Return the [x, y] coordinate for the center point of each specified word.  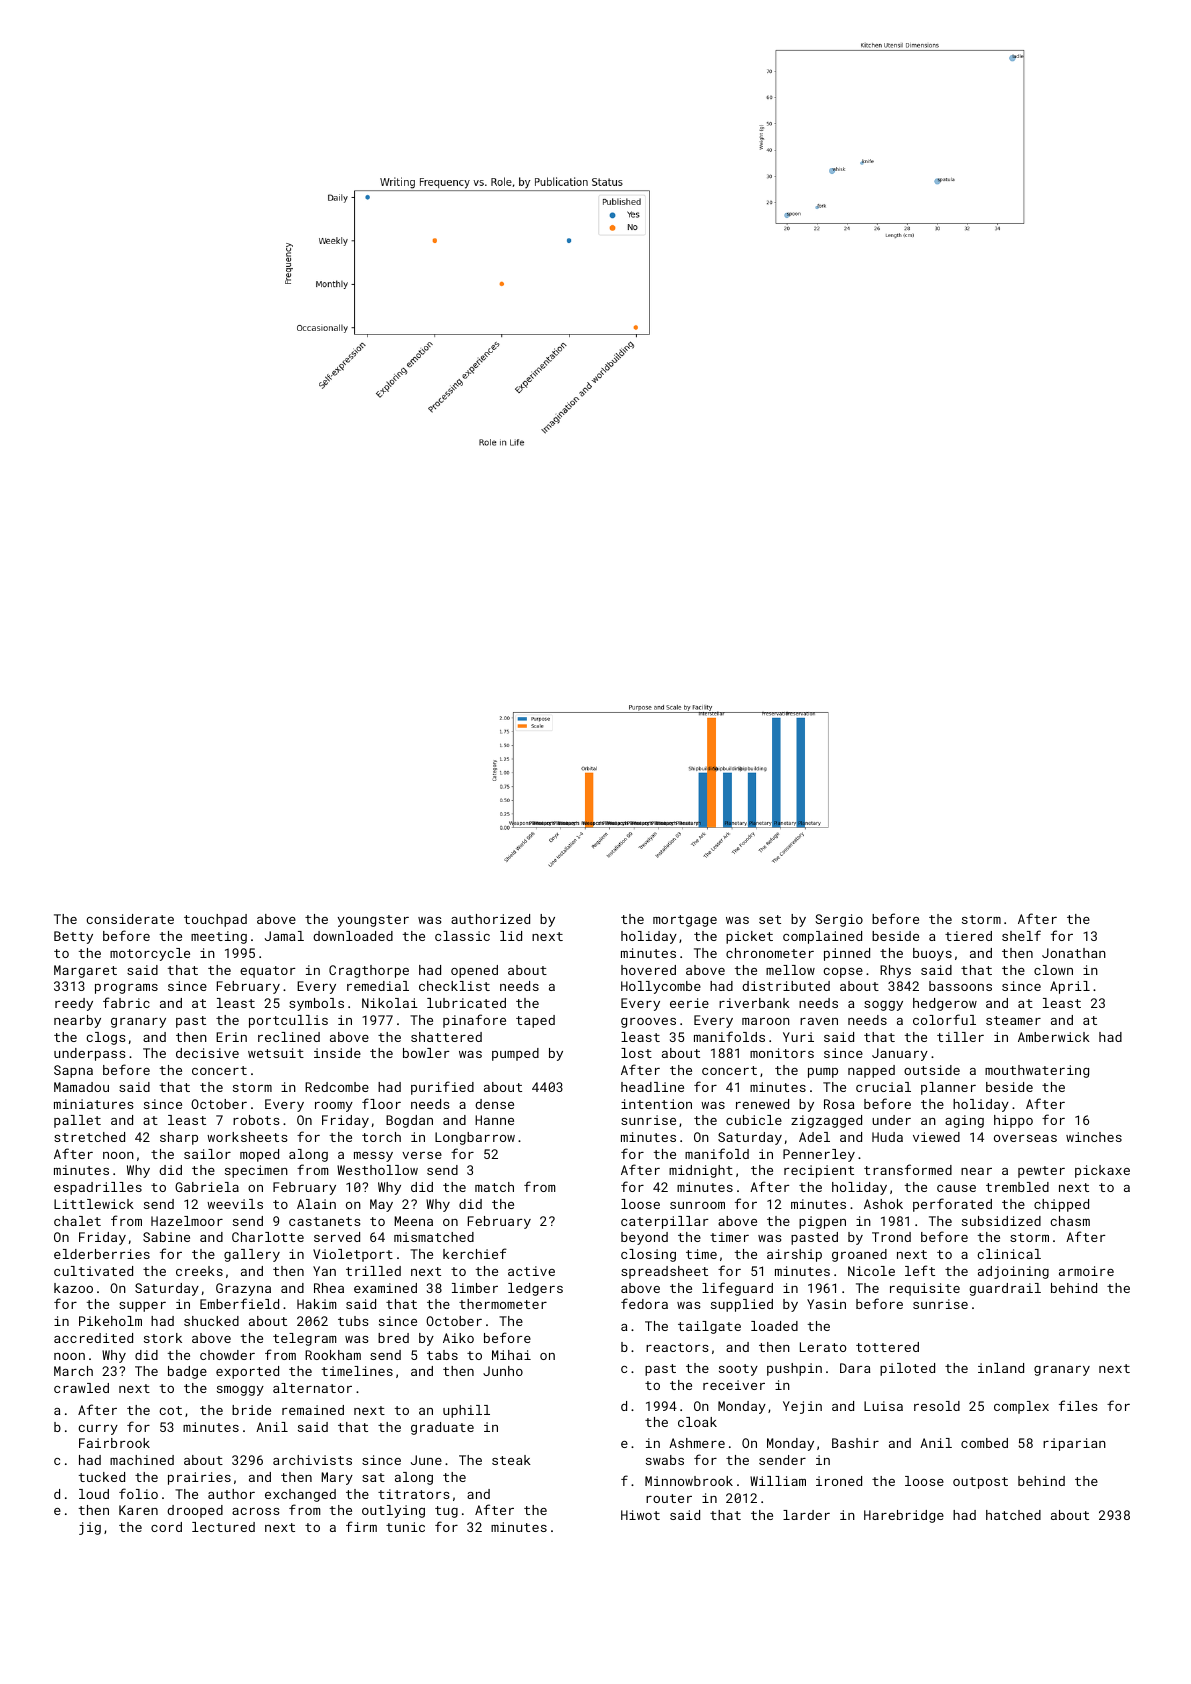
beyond [644, 1238]
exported [247, 1372]
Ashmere [697, 1443]
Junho [503, 1371]
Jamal [284, 936]
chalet [77, 1221]
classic [462, 936]
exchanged [300, 1495]
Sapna [73, 1071]
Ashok [883, 1204]
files [1078, 1405]
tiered [968, 936]
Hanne [494, 1120]
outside [932, 1070]
